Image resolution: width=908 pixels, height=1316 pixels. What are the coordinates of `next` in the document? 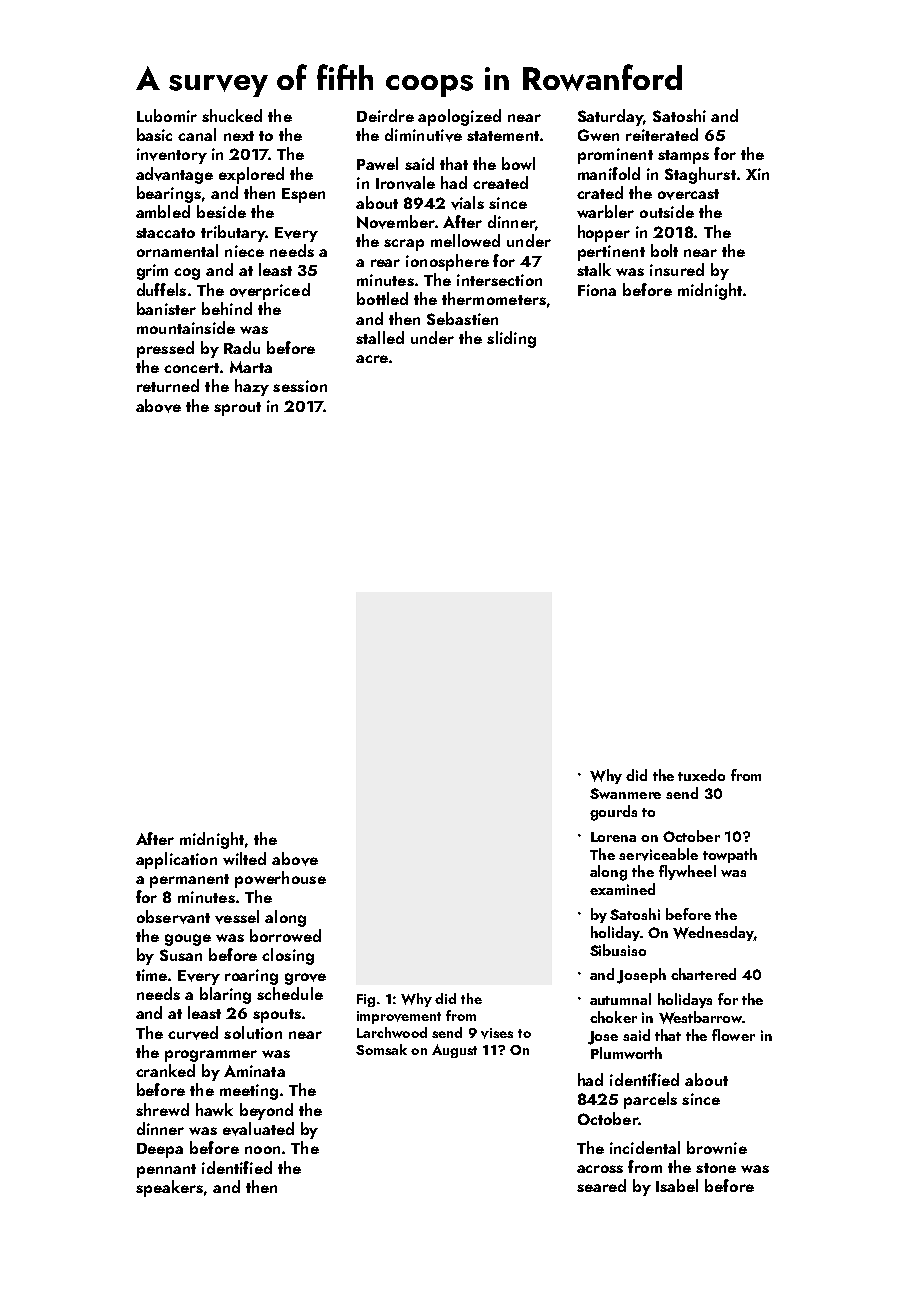 It's located at (239, 136).
